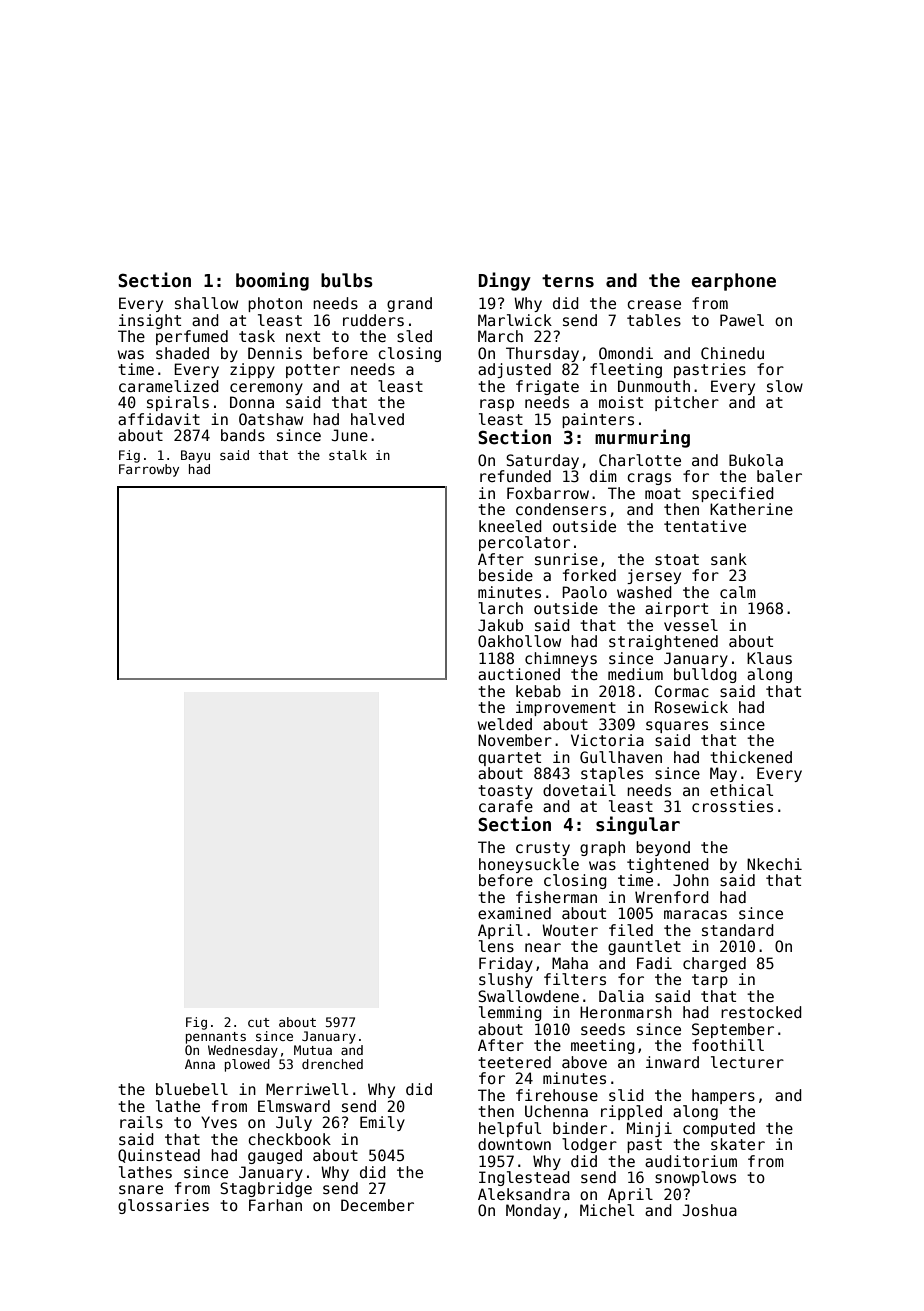 This screenshot has height=1311, width=924. What do you see at coordinates (348, 455) in the screenshot?
I see `stalk` at bounding box center [348, 455].
